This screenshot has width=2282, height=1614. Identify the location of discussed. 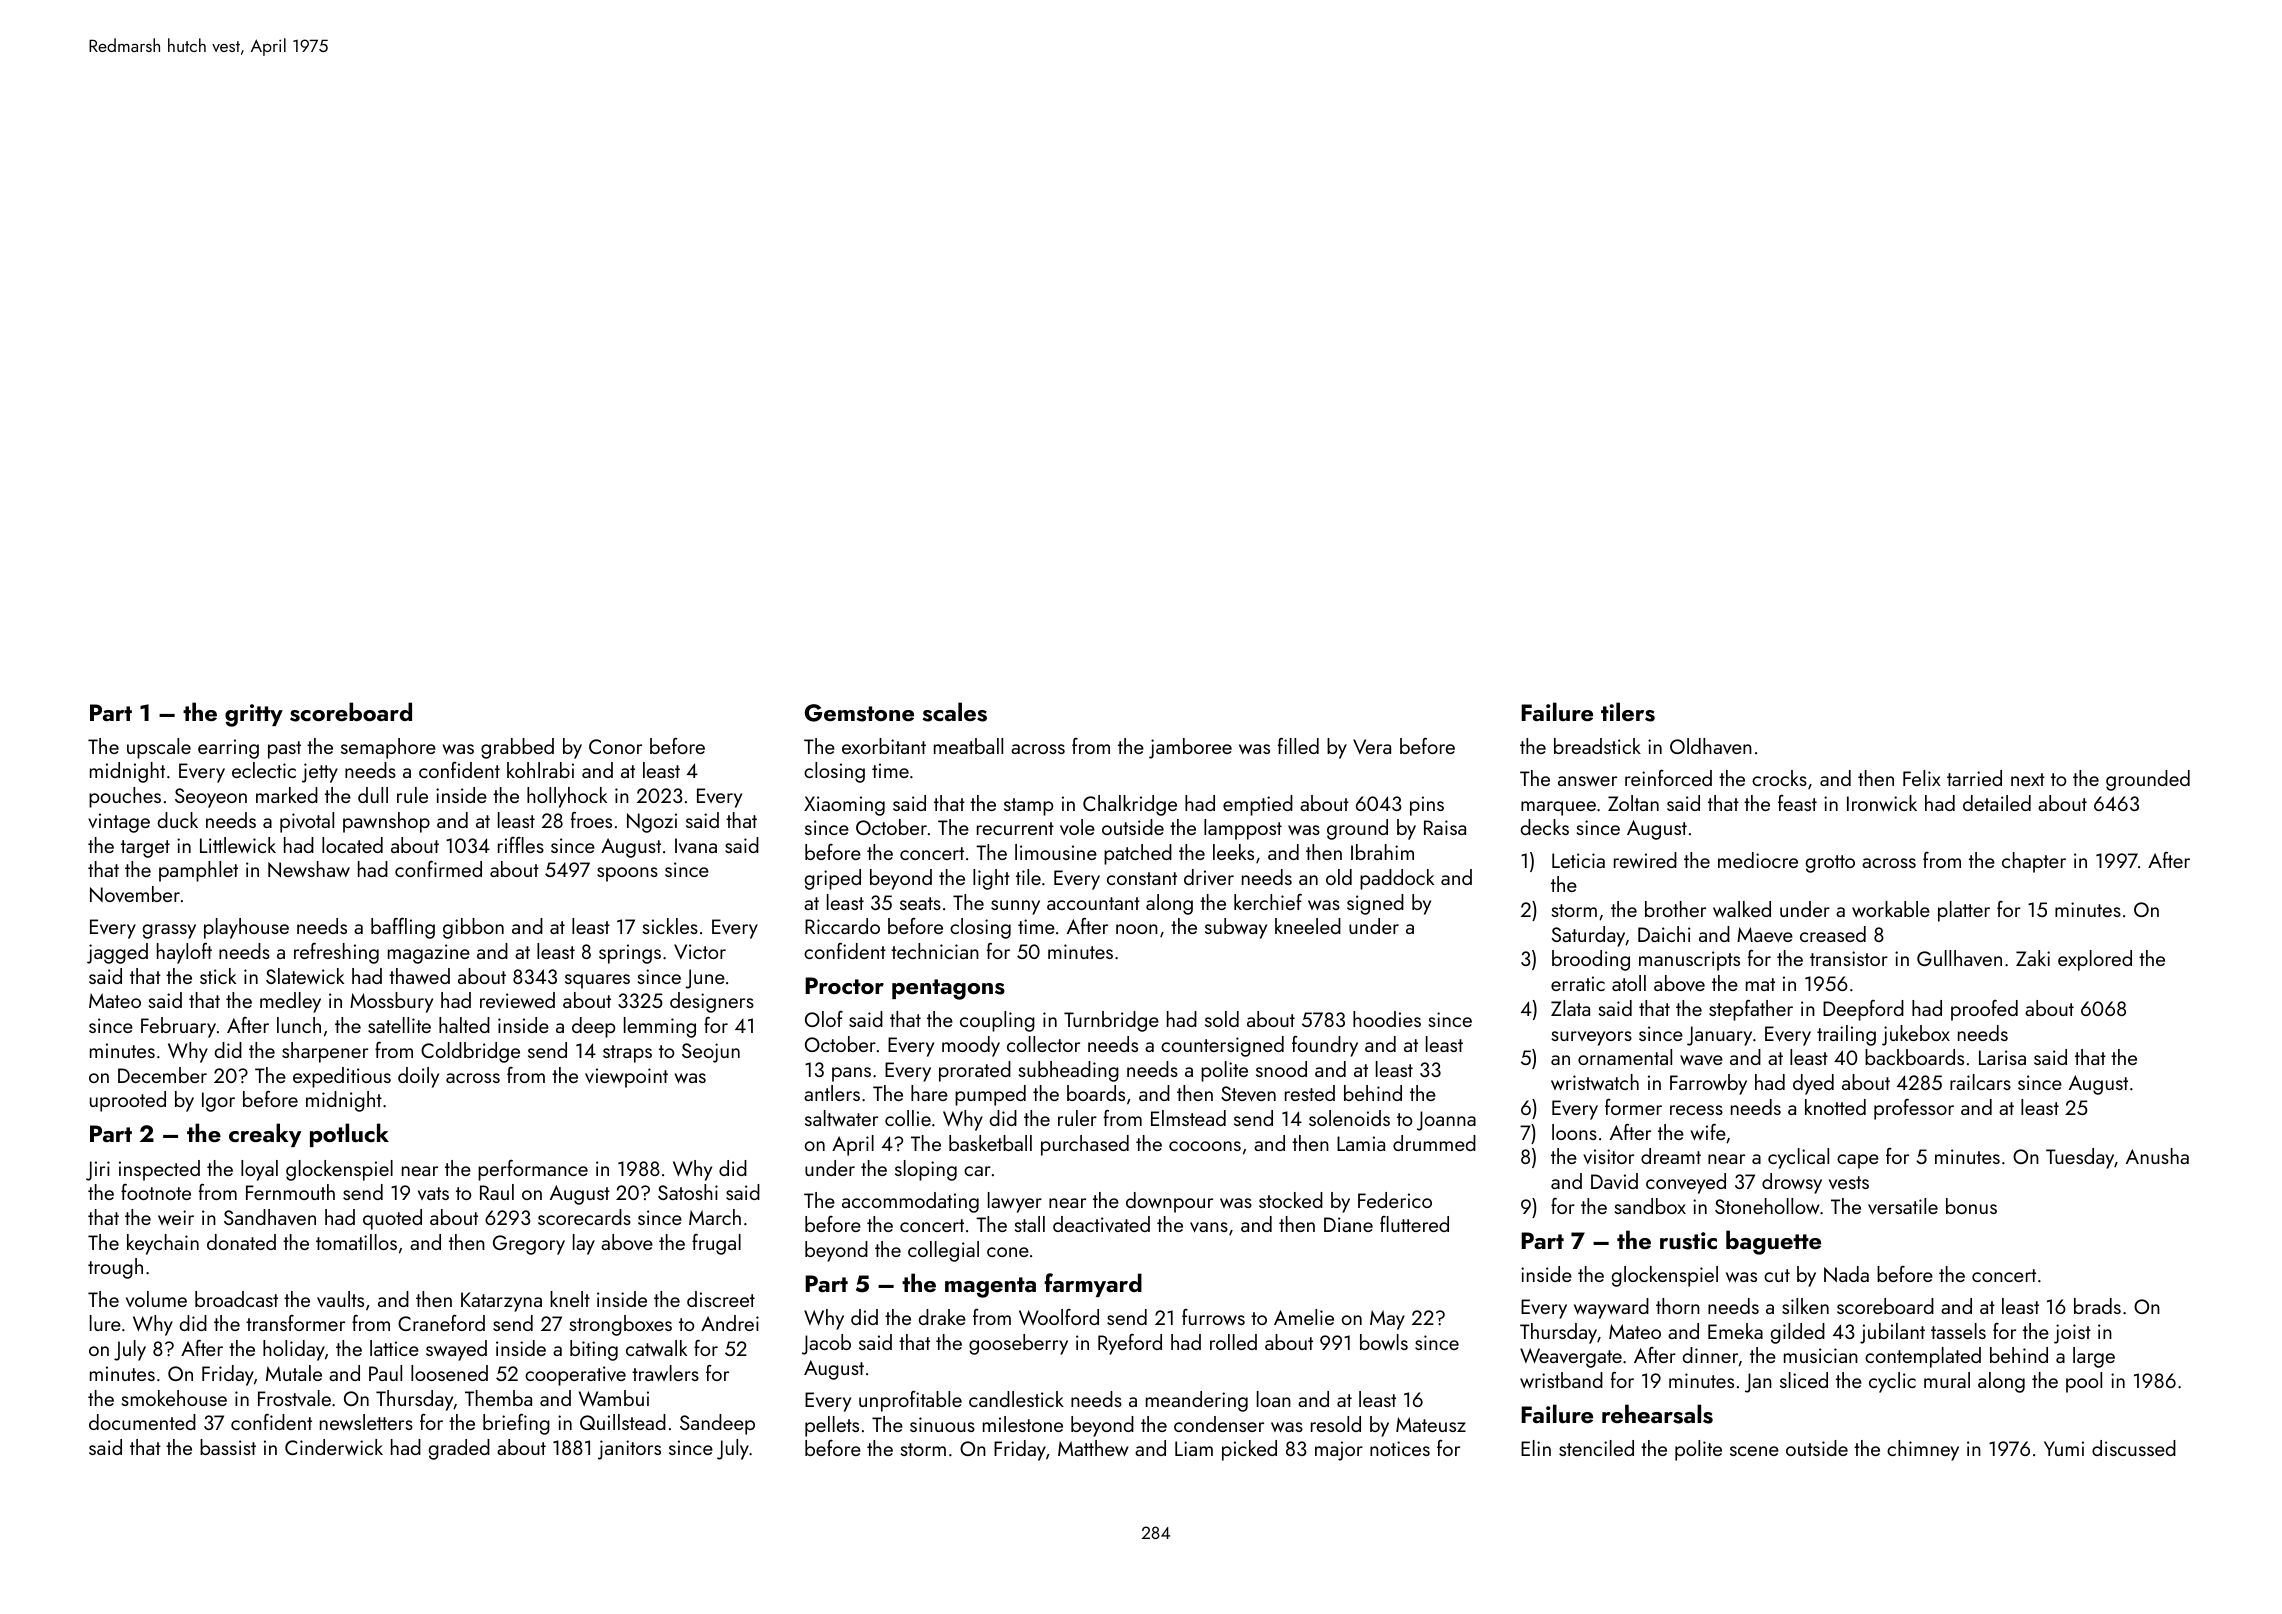
(2134, 1448).
